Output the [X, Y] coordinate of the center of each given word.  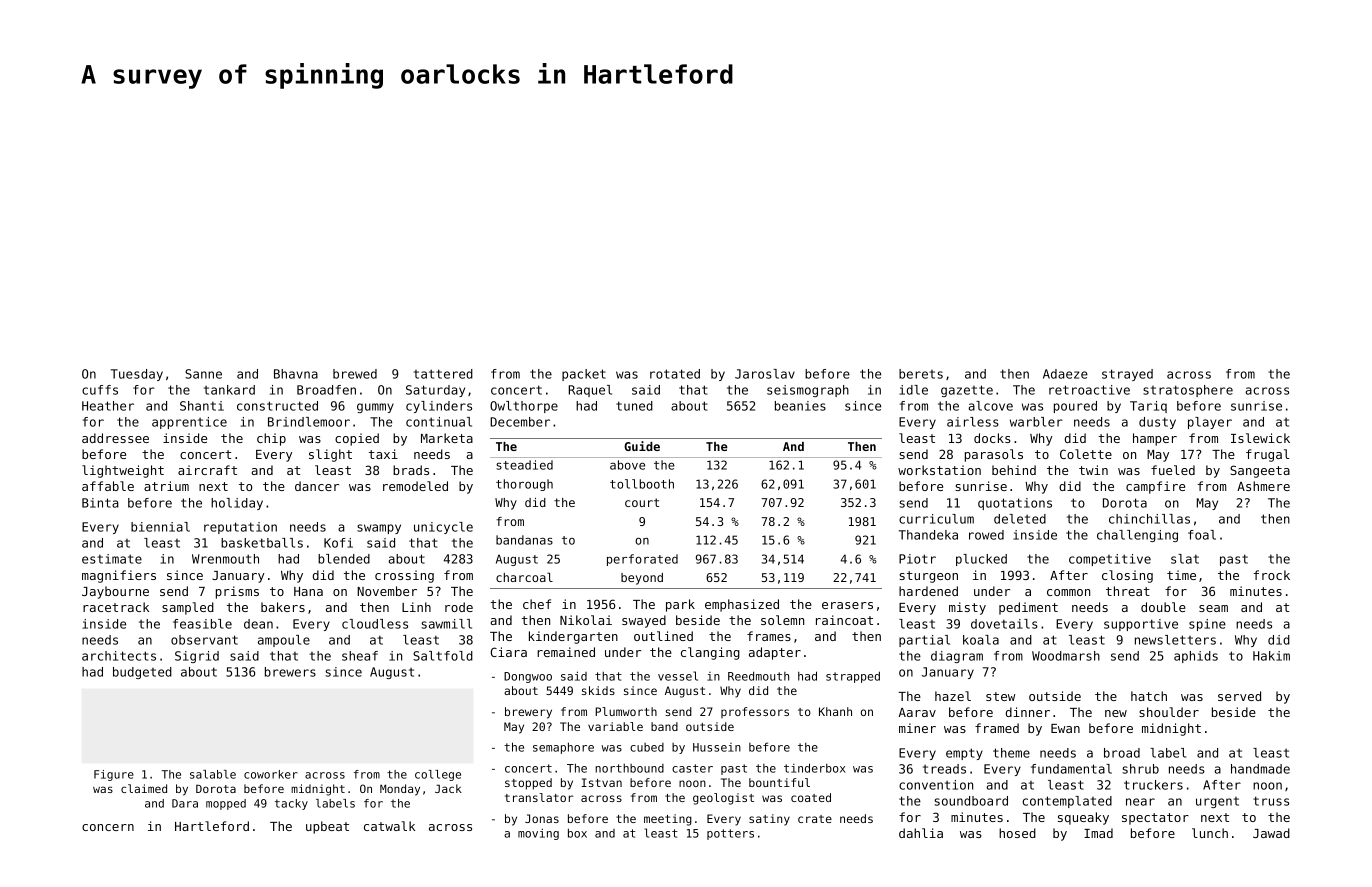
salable [213, 774]
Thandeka [928, 535]
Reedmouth [758, 676]
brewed [355, 374]
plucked [981, 560]
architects [119, 656]
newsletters [1175, 640]
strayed [1127, 375]
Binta [100, 503]
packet [584, 375]
